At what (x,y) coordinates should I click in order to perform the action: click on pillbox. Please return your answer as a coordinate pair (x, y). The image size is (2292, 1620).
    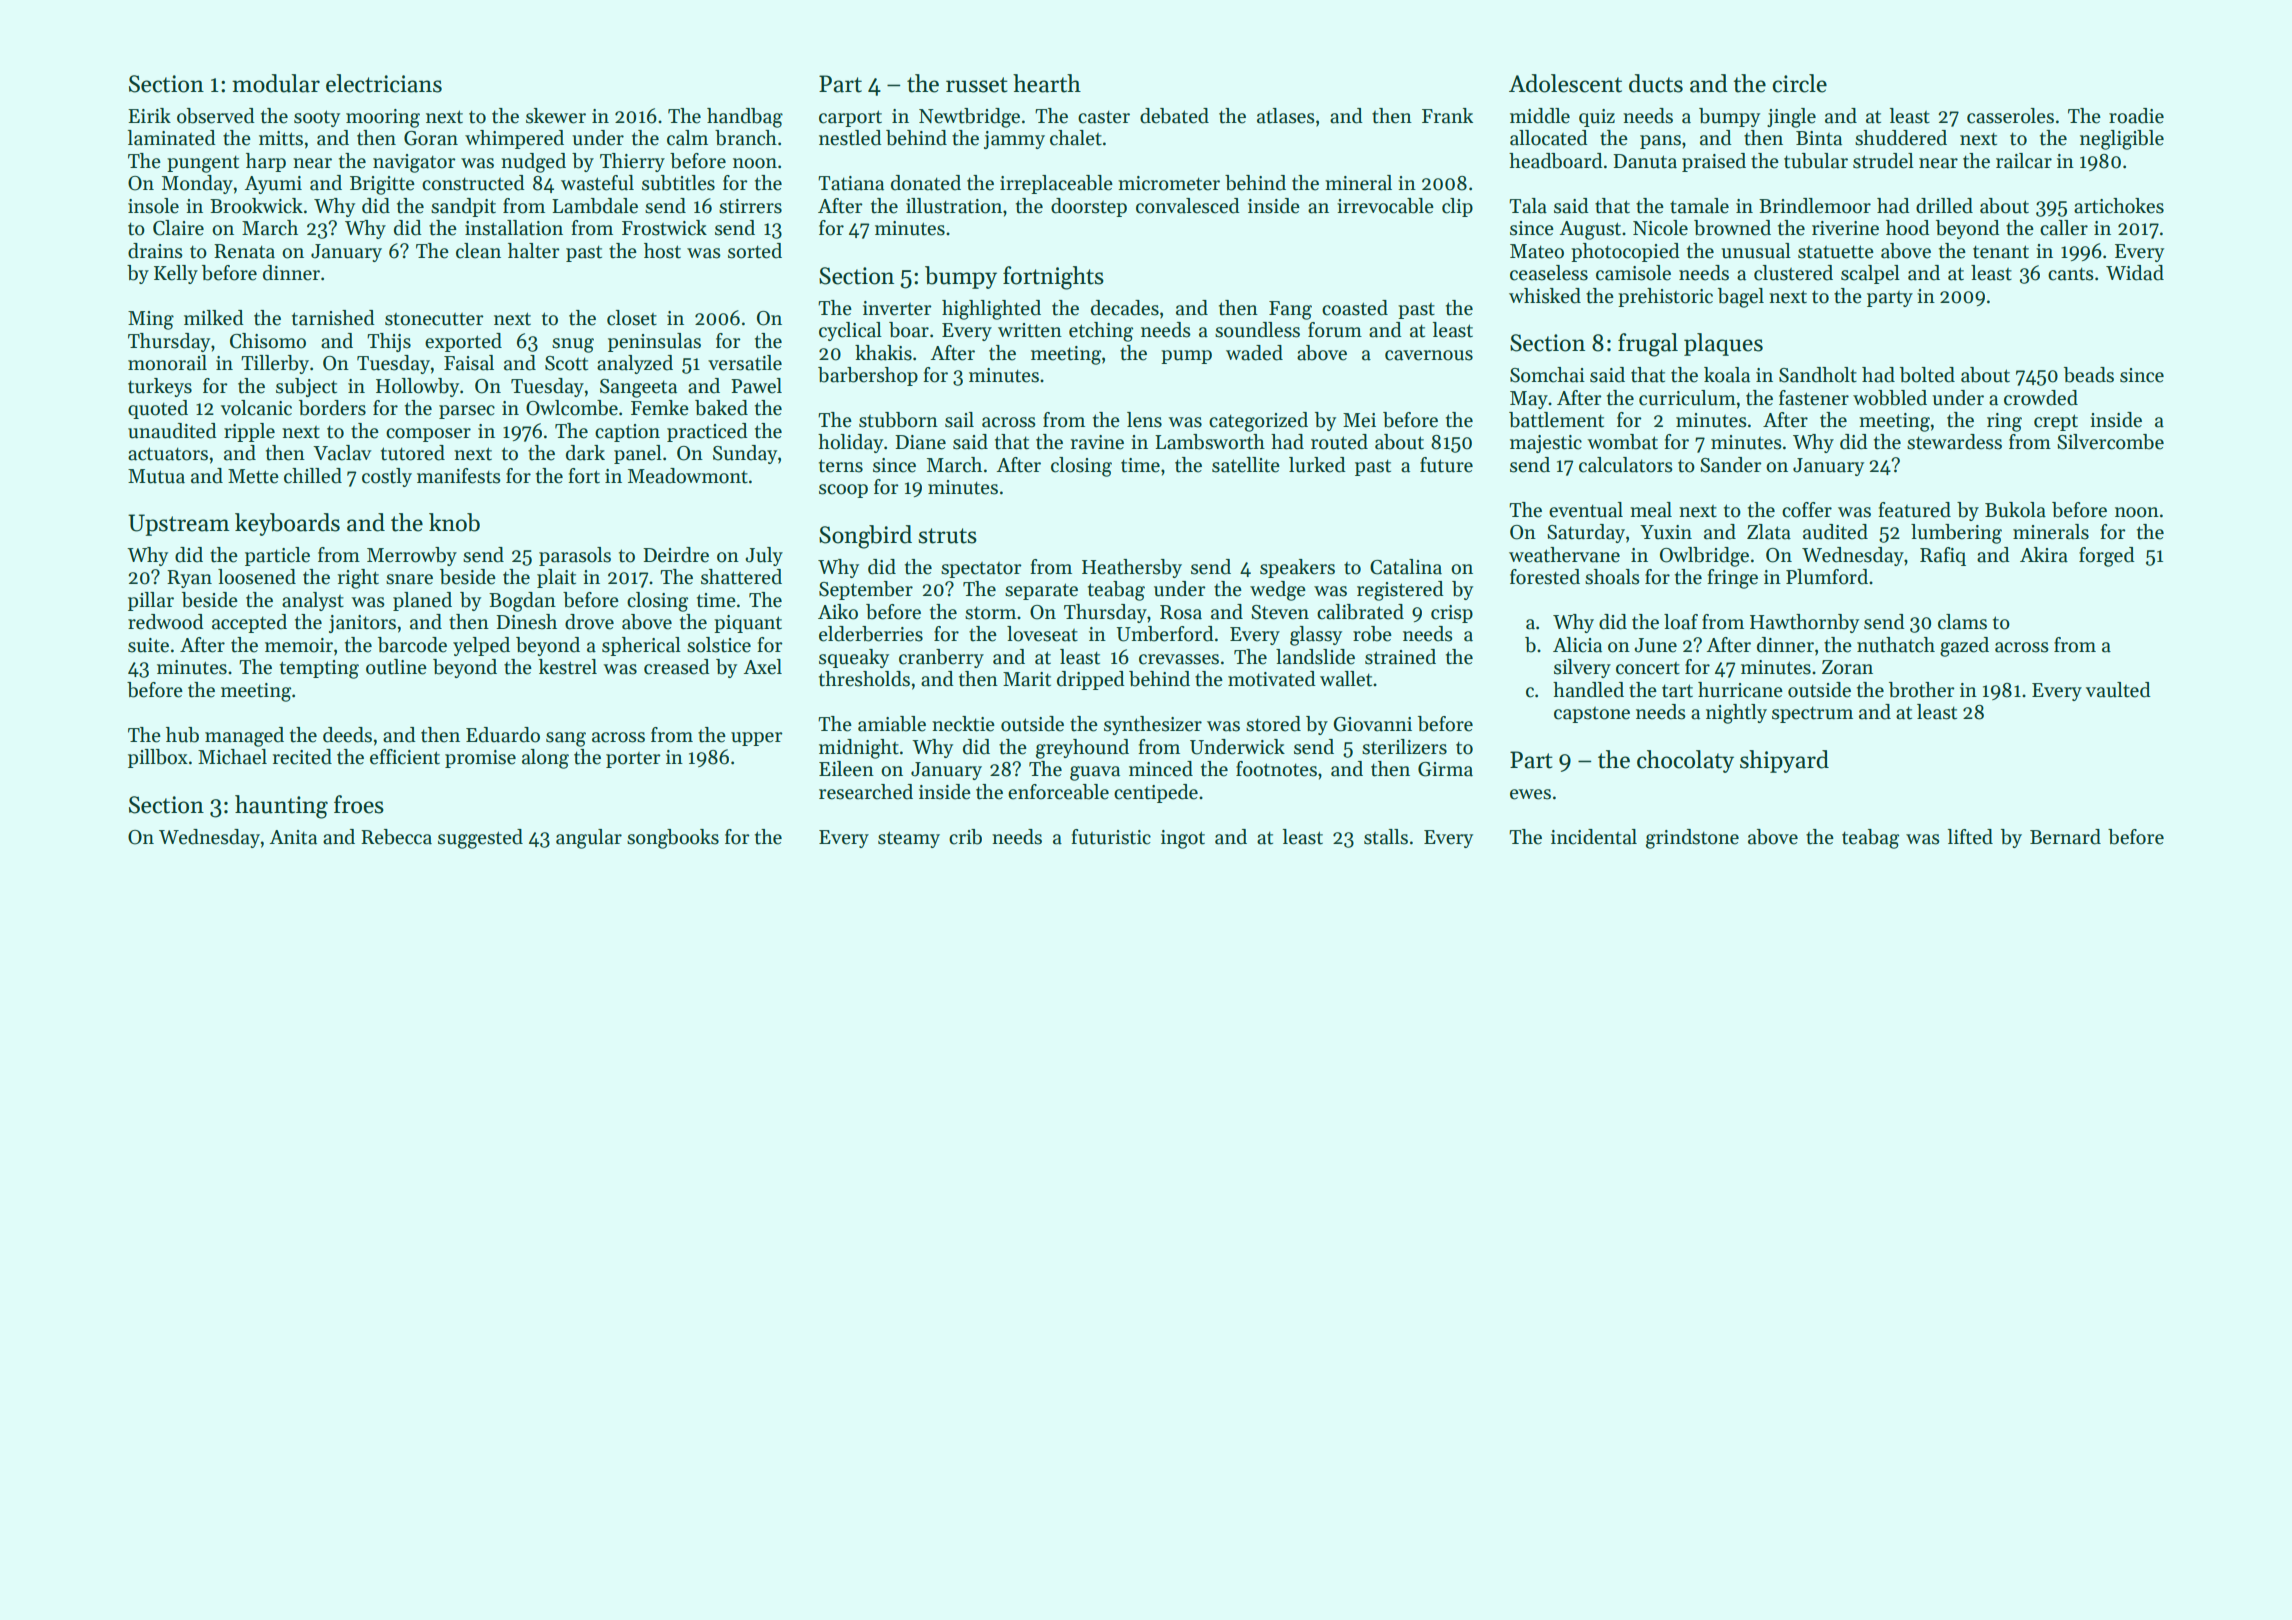
    Looking at the image, I should click on (158, 758).
